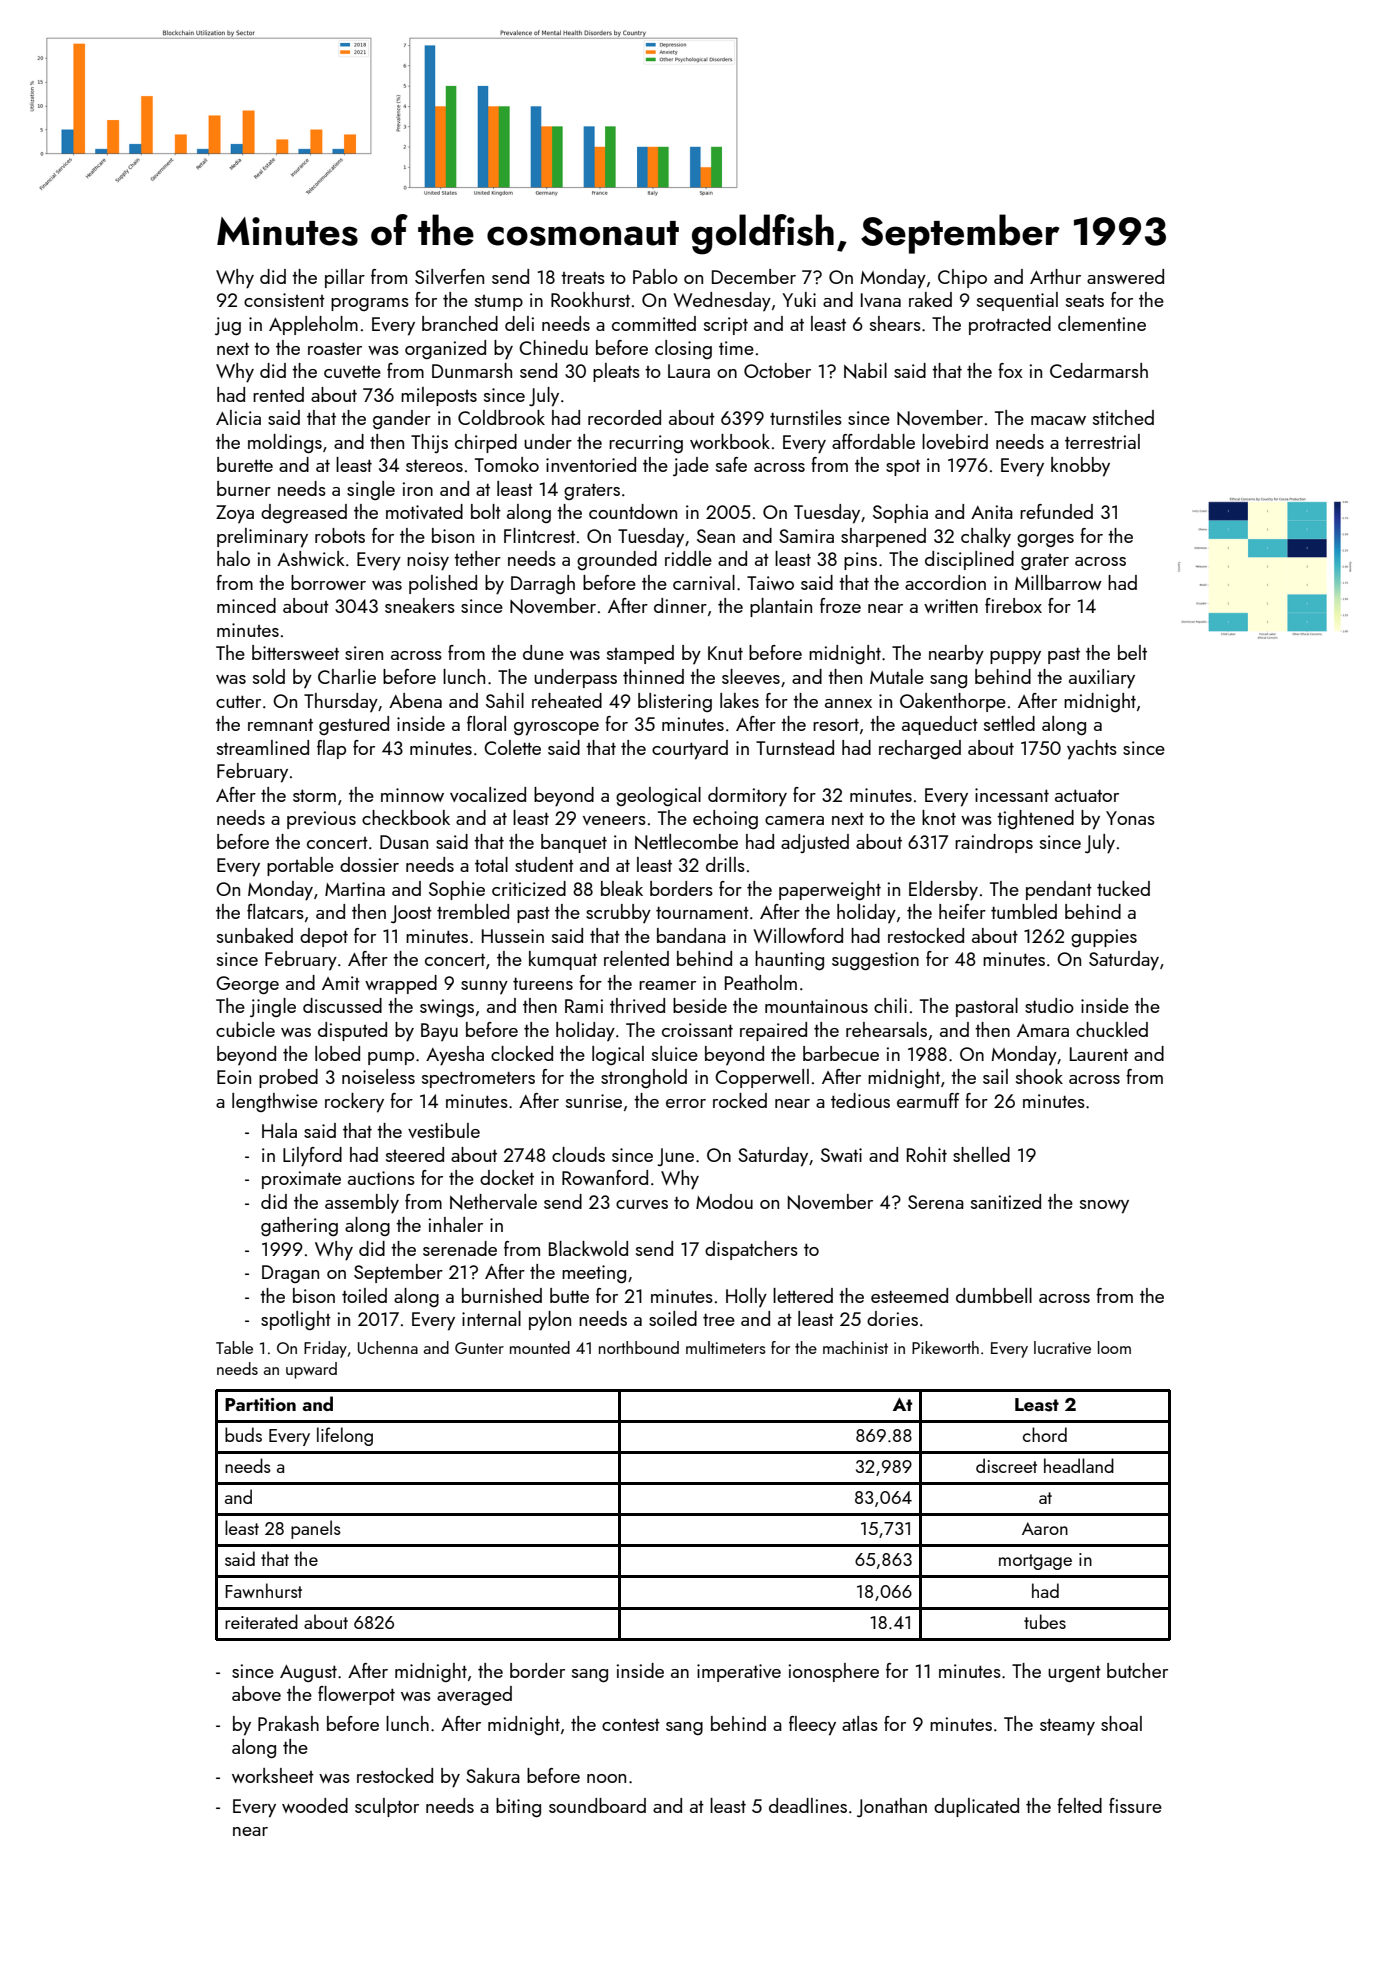 The height and width of the screenshot is (1969, 1386). Describe the element at coordinates (345, 278) in the screenshot. I see `pillar` at that location.
